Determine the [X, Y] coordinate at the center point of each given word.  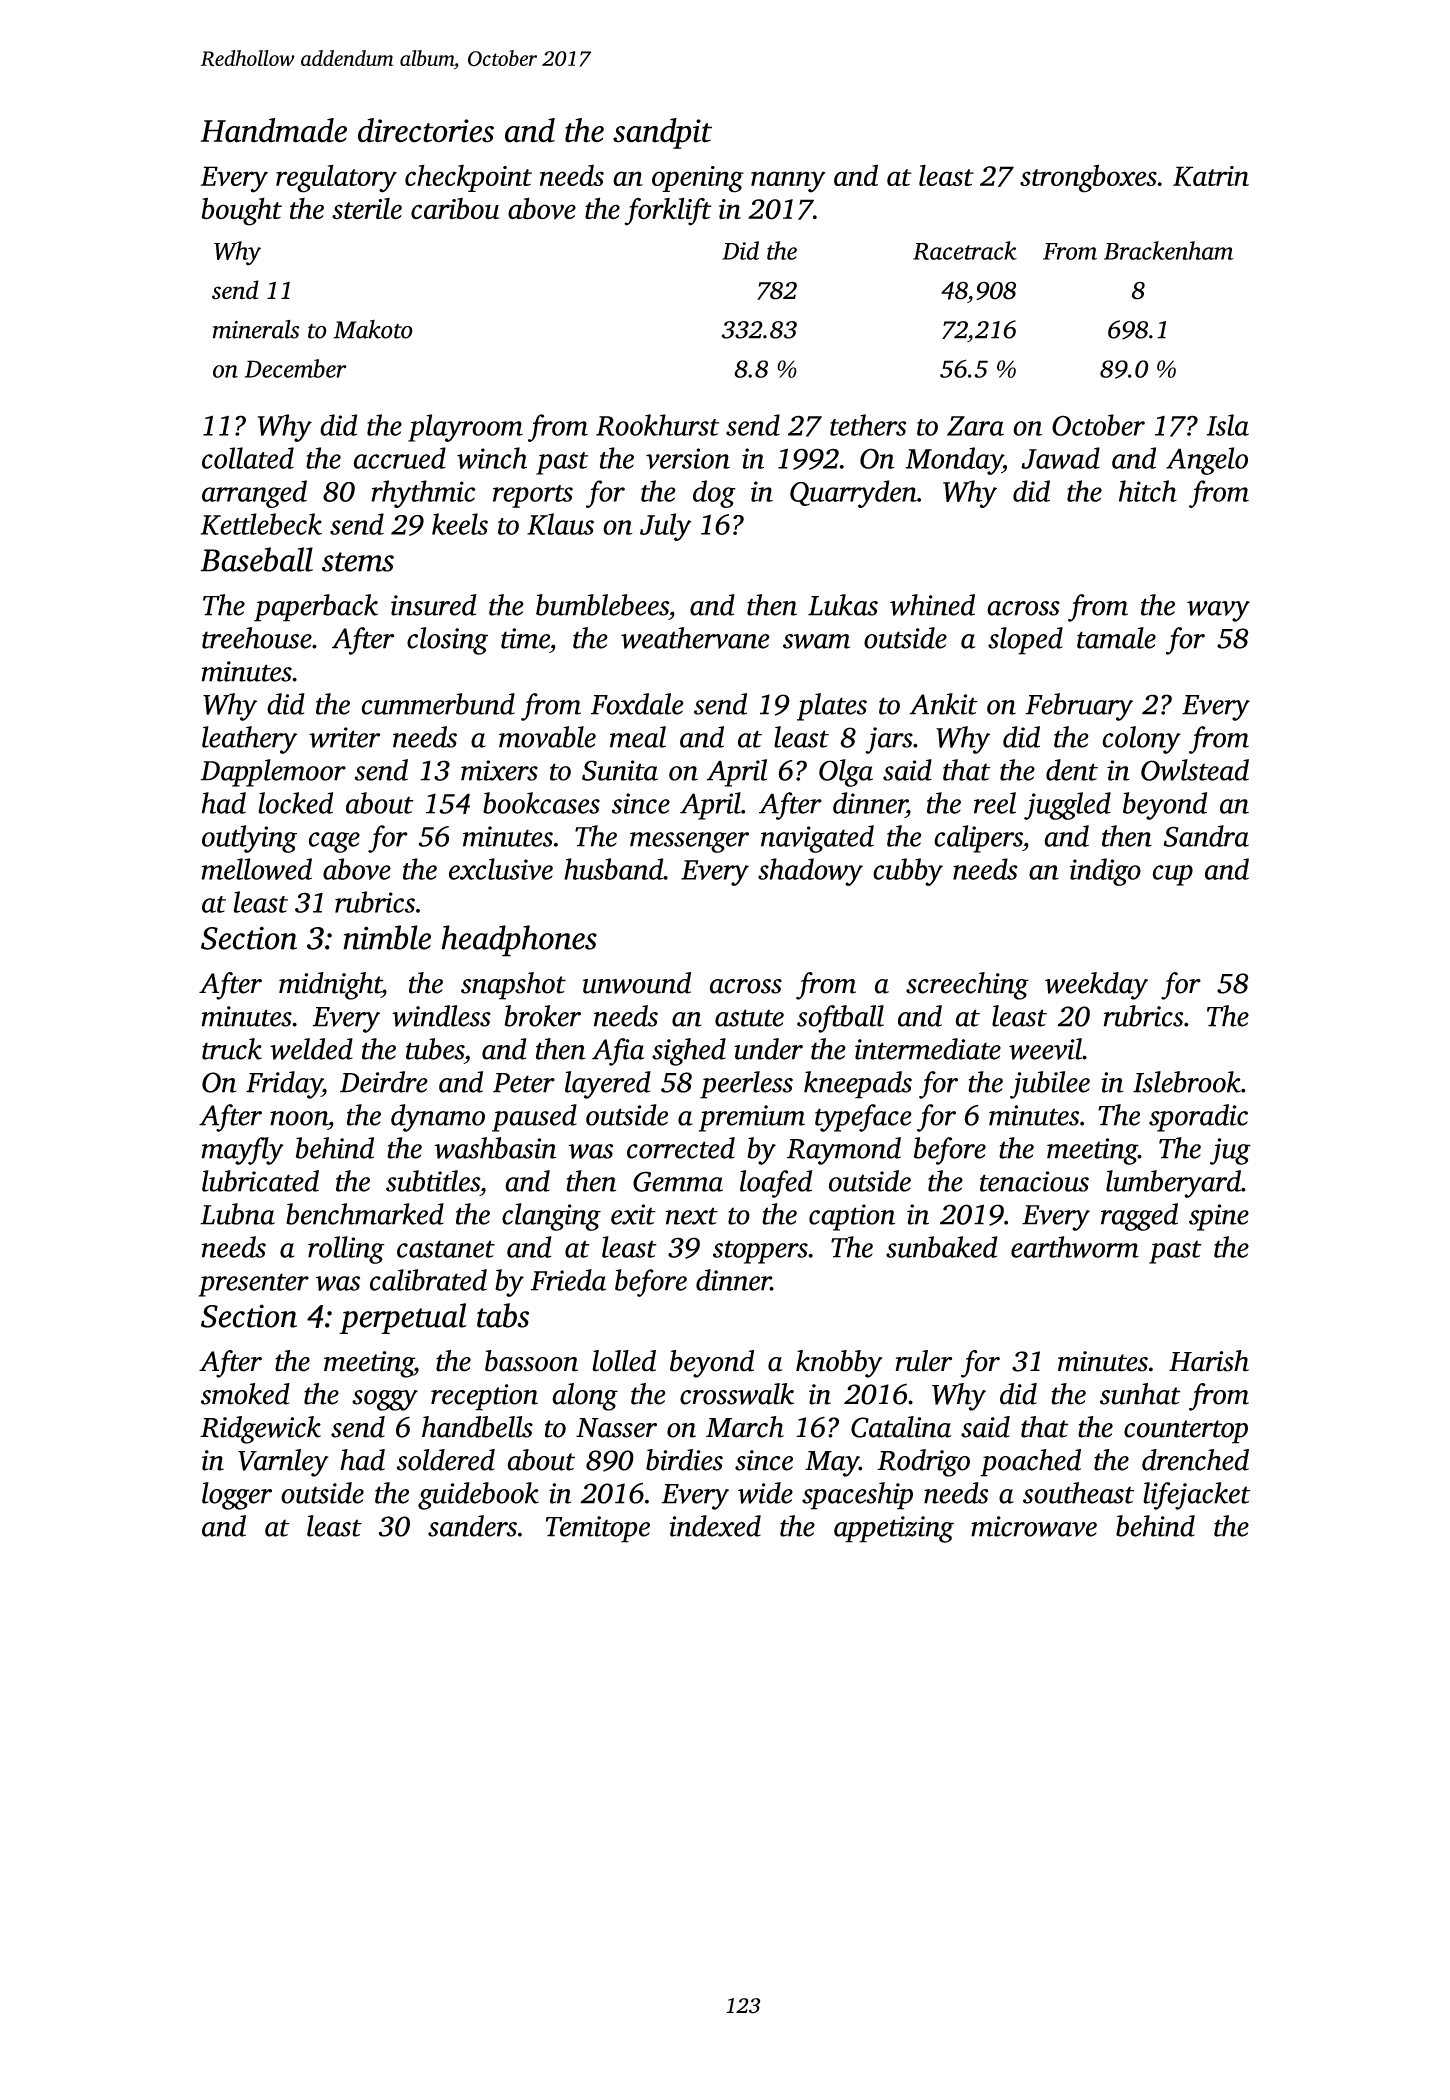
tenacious [1034, 1181]
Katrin [1211, 176]
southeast [1079, 1493]
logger [237, 1496]
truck [232, 1049]
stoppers [760, 1252]
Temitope [598, 1529]
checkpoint [468, 178]
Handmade [274, 130]
